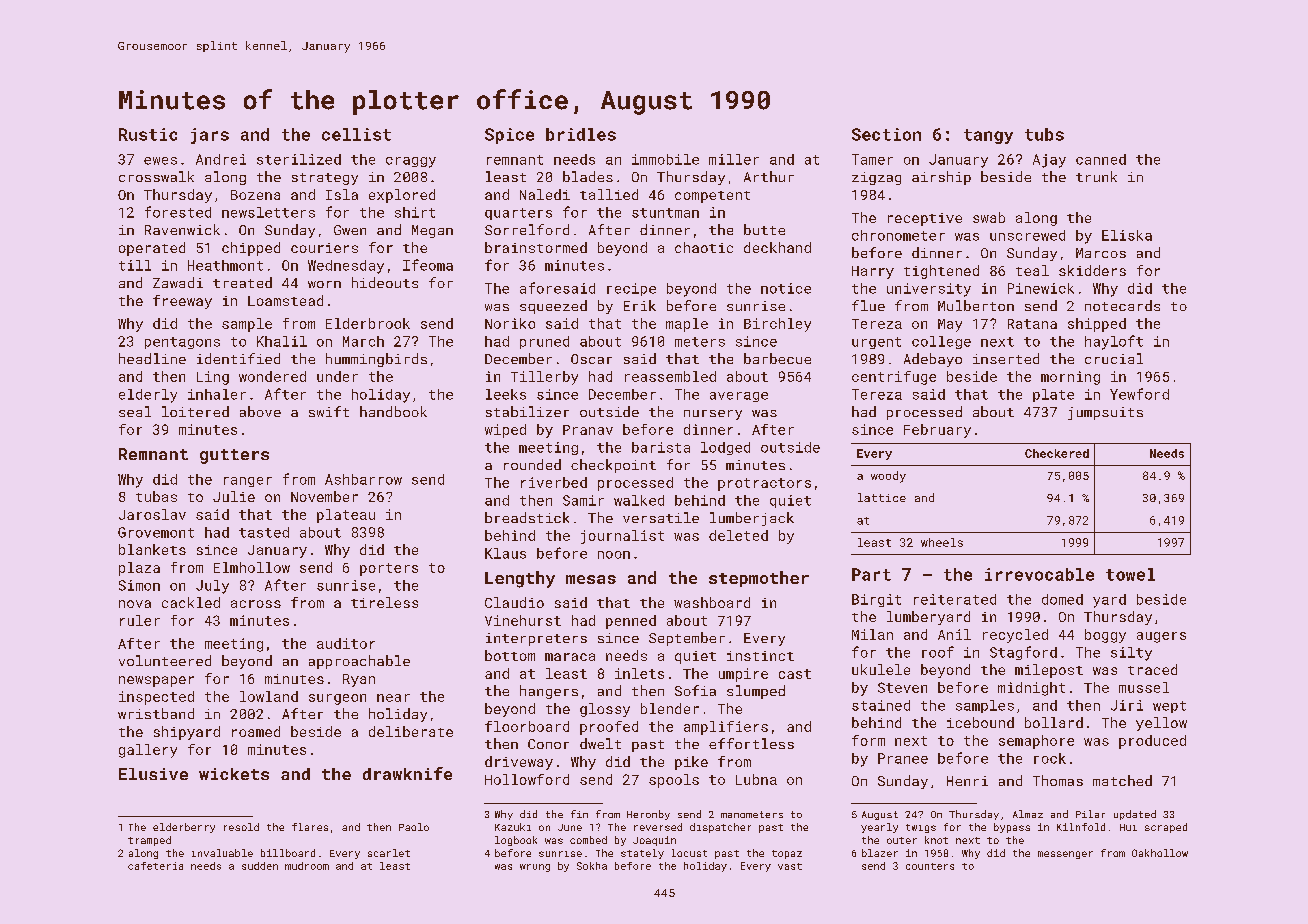 This screenshot has width=1308, height=924. Describe the element at coordinates (156, 713) in the screenshot. I see `wristband` at that location.
